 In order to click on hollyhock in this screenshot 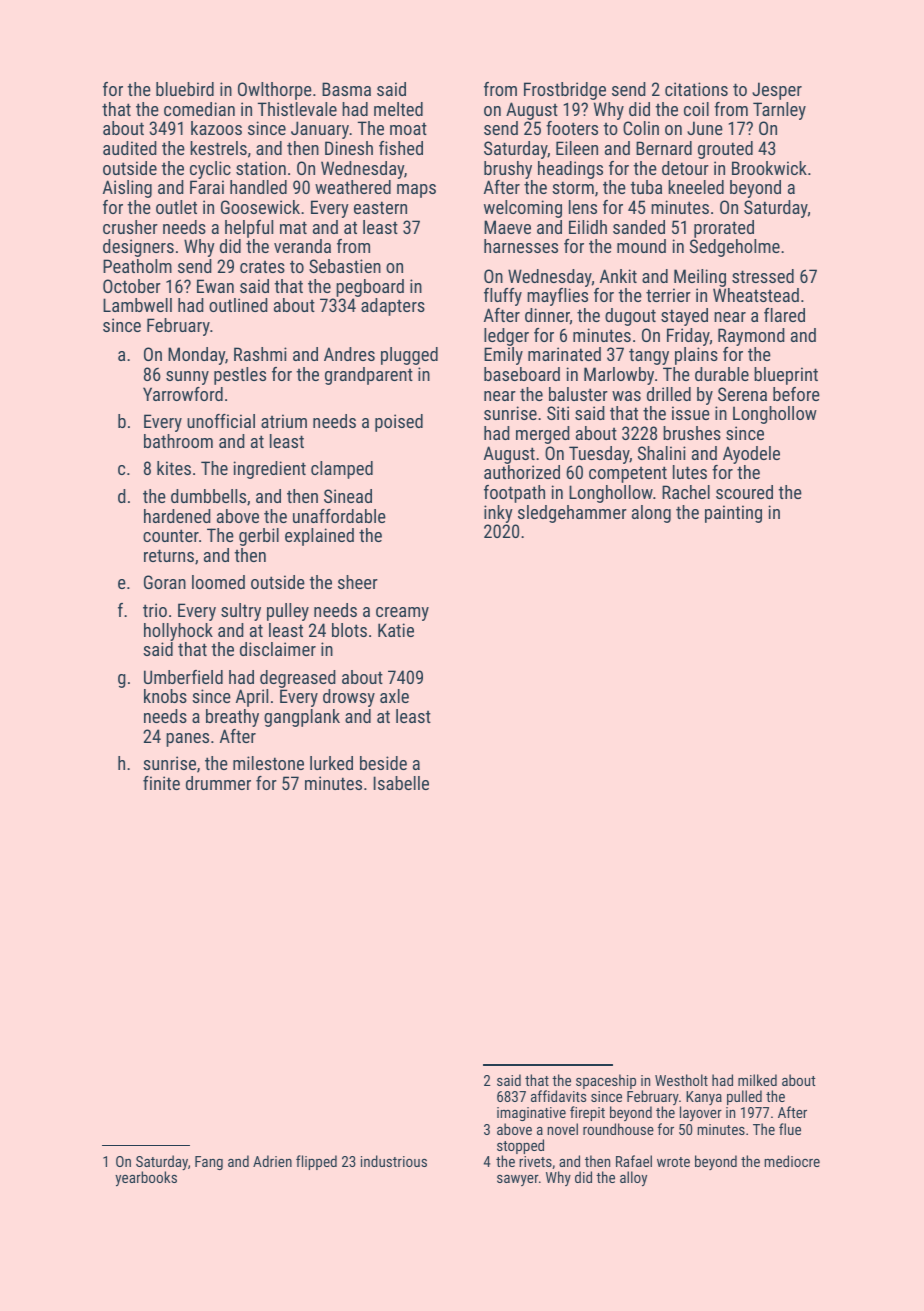, I will do `click(178, 632)`.
